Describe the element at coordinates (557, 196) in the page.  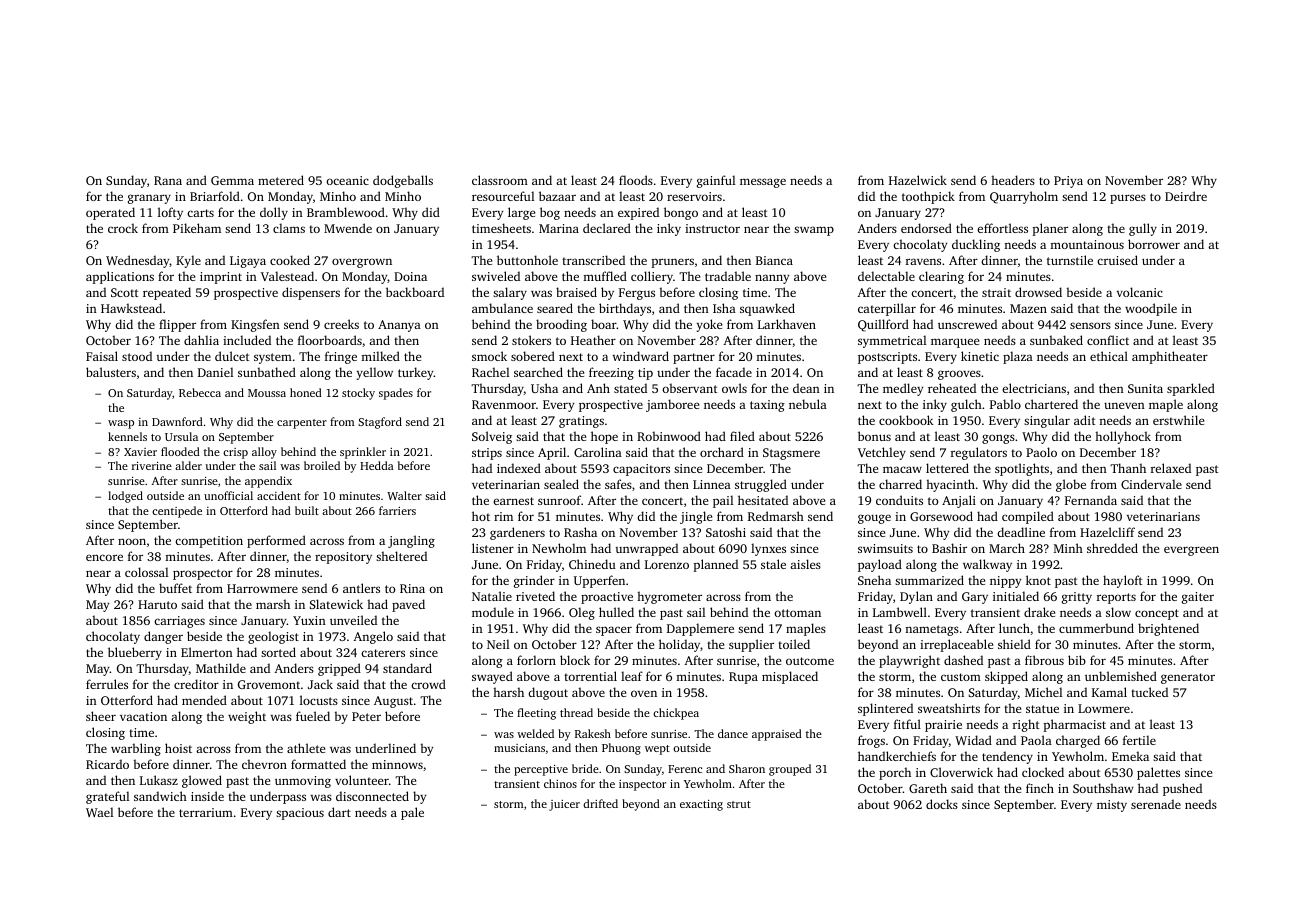
I see `bazaar` at that location.
